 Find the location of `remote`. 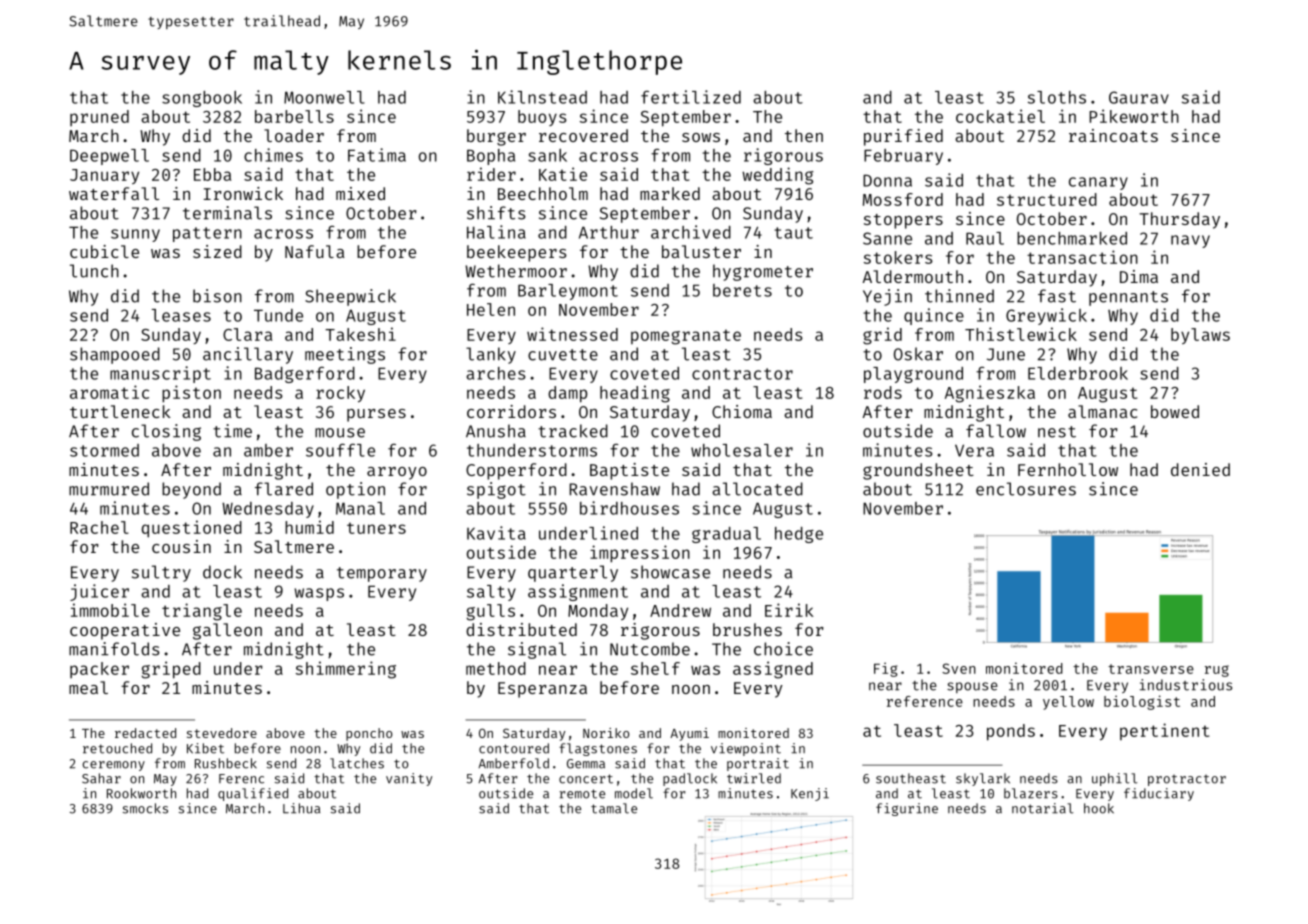

remote is located at coordinates (582, 794).
